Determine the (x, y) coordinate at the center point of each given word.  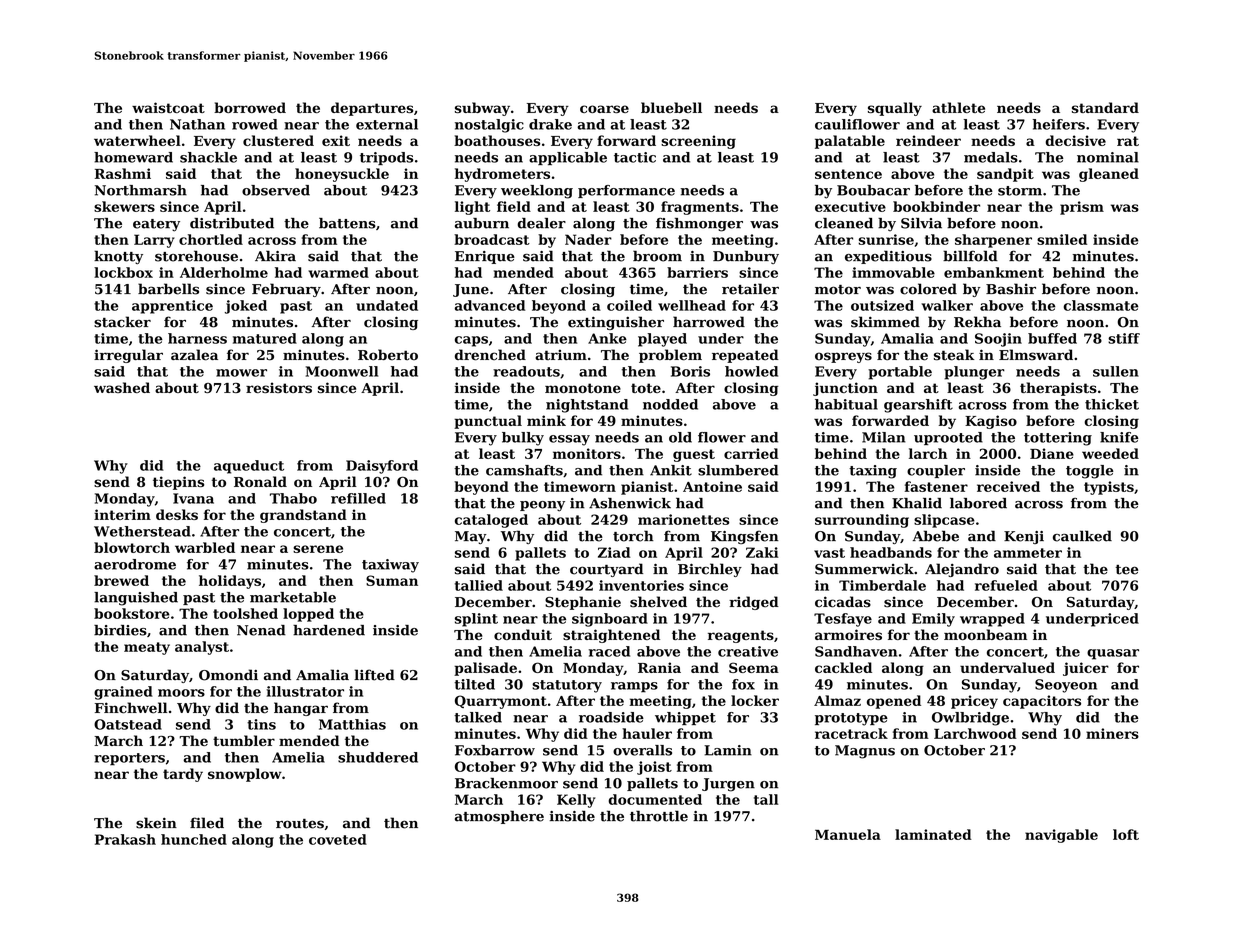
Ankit (671, 470)
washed (122, 387)
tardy (183, 775)
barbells (168, 289)
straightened (611, 636)
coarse (604, 109)
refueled (1006, 585)
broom (657, 256)
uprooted (948, 438)
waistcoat (168, 107)
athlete (958, 107)
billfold (970, 256)
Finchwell (131, 708)
